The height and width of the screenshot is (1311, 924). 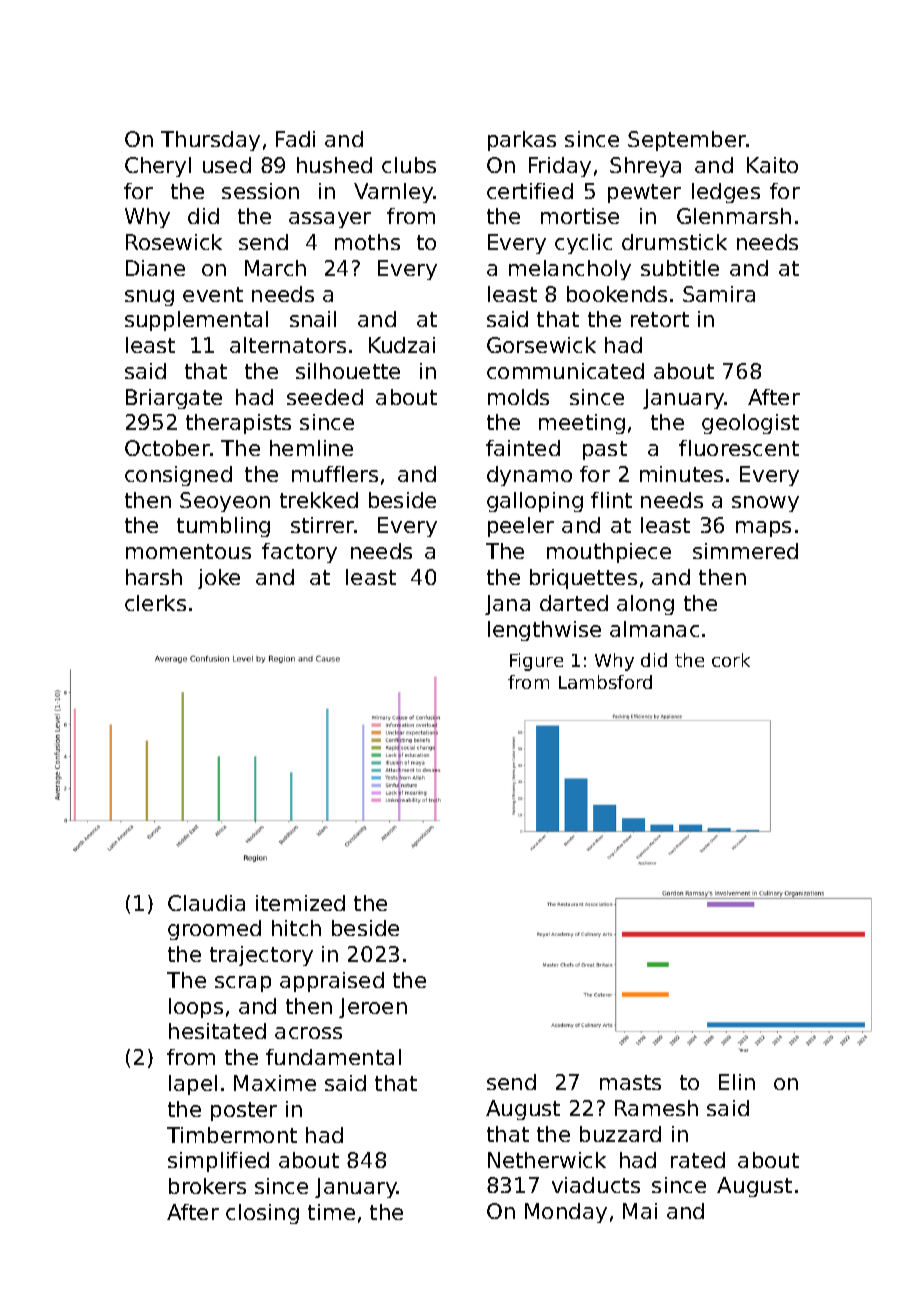 I want to click on Briargate, so click(x=174, y=399).
